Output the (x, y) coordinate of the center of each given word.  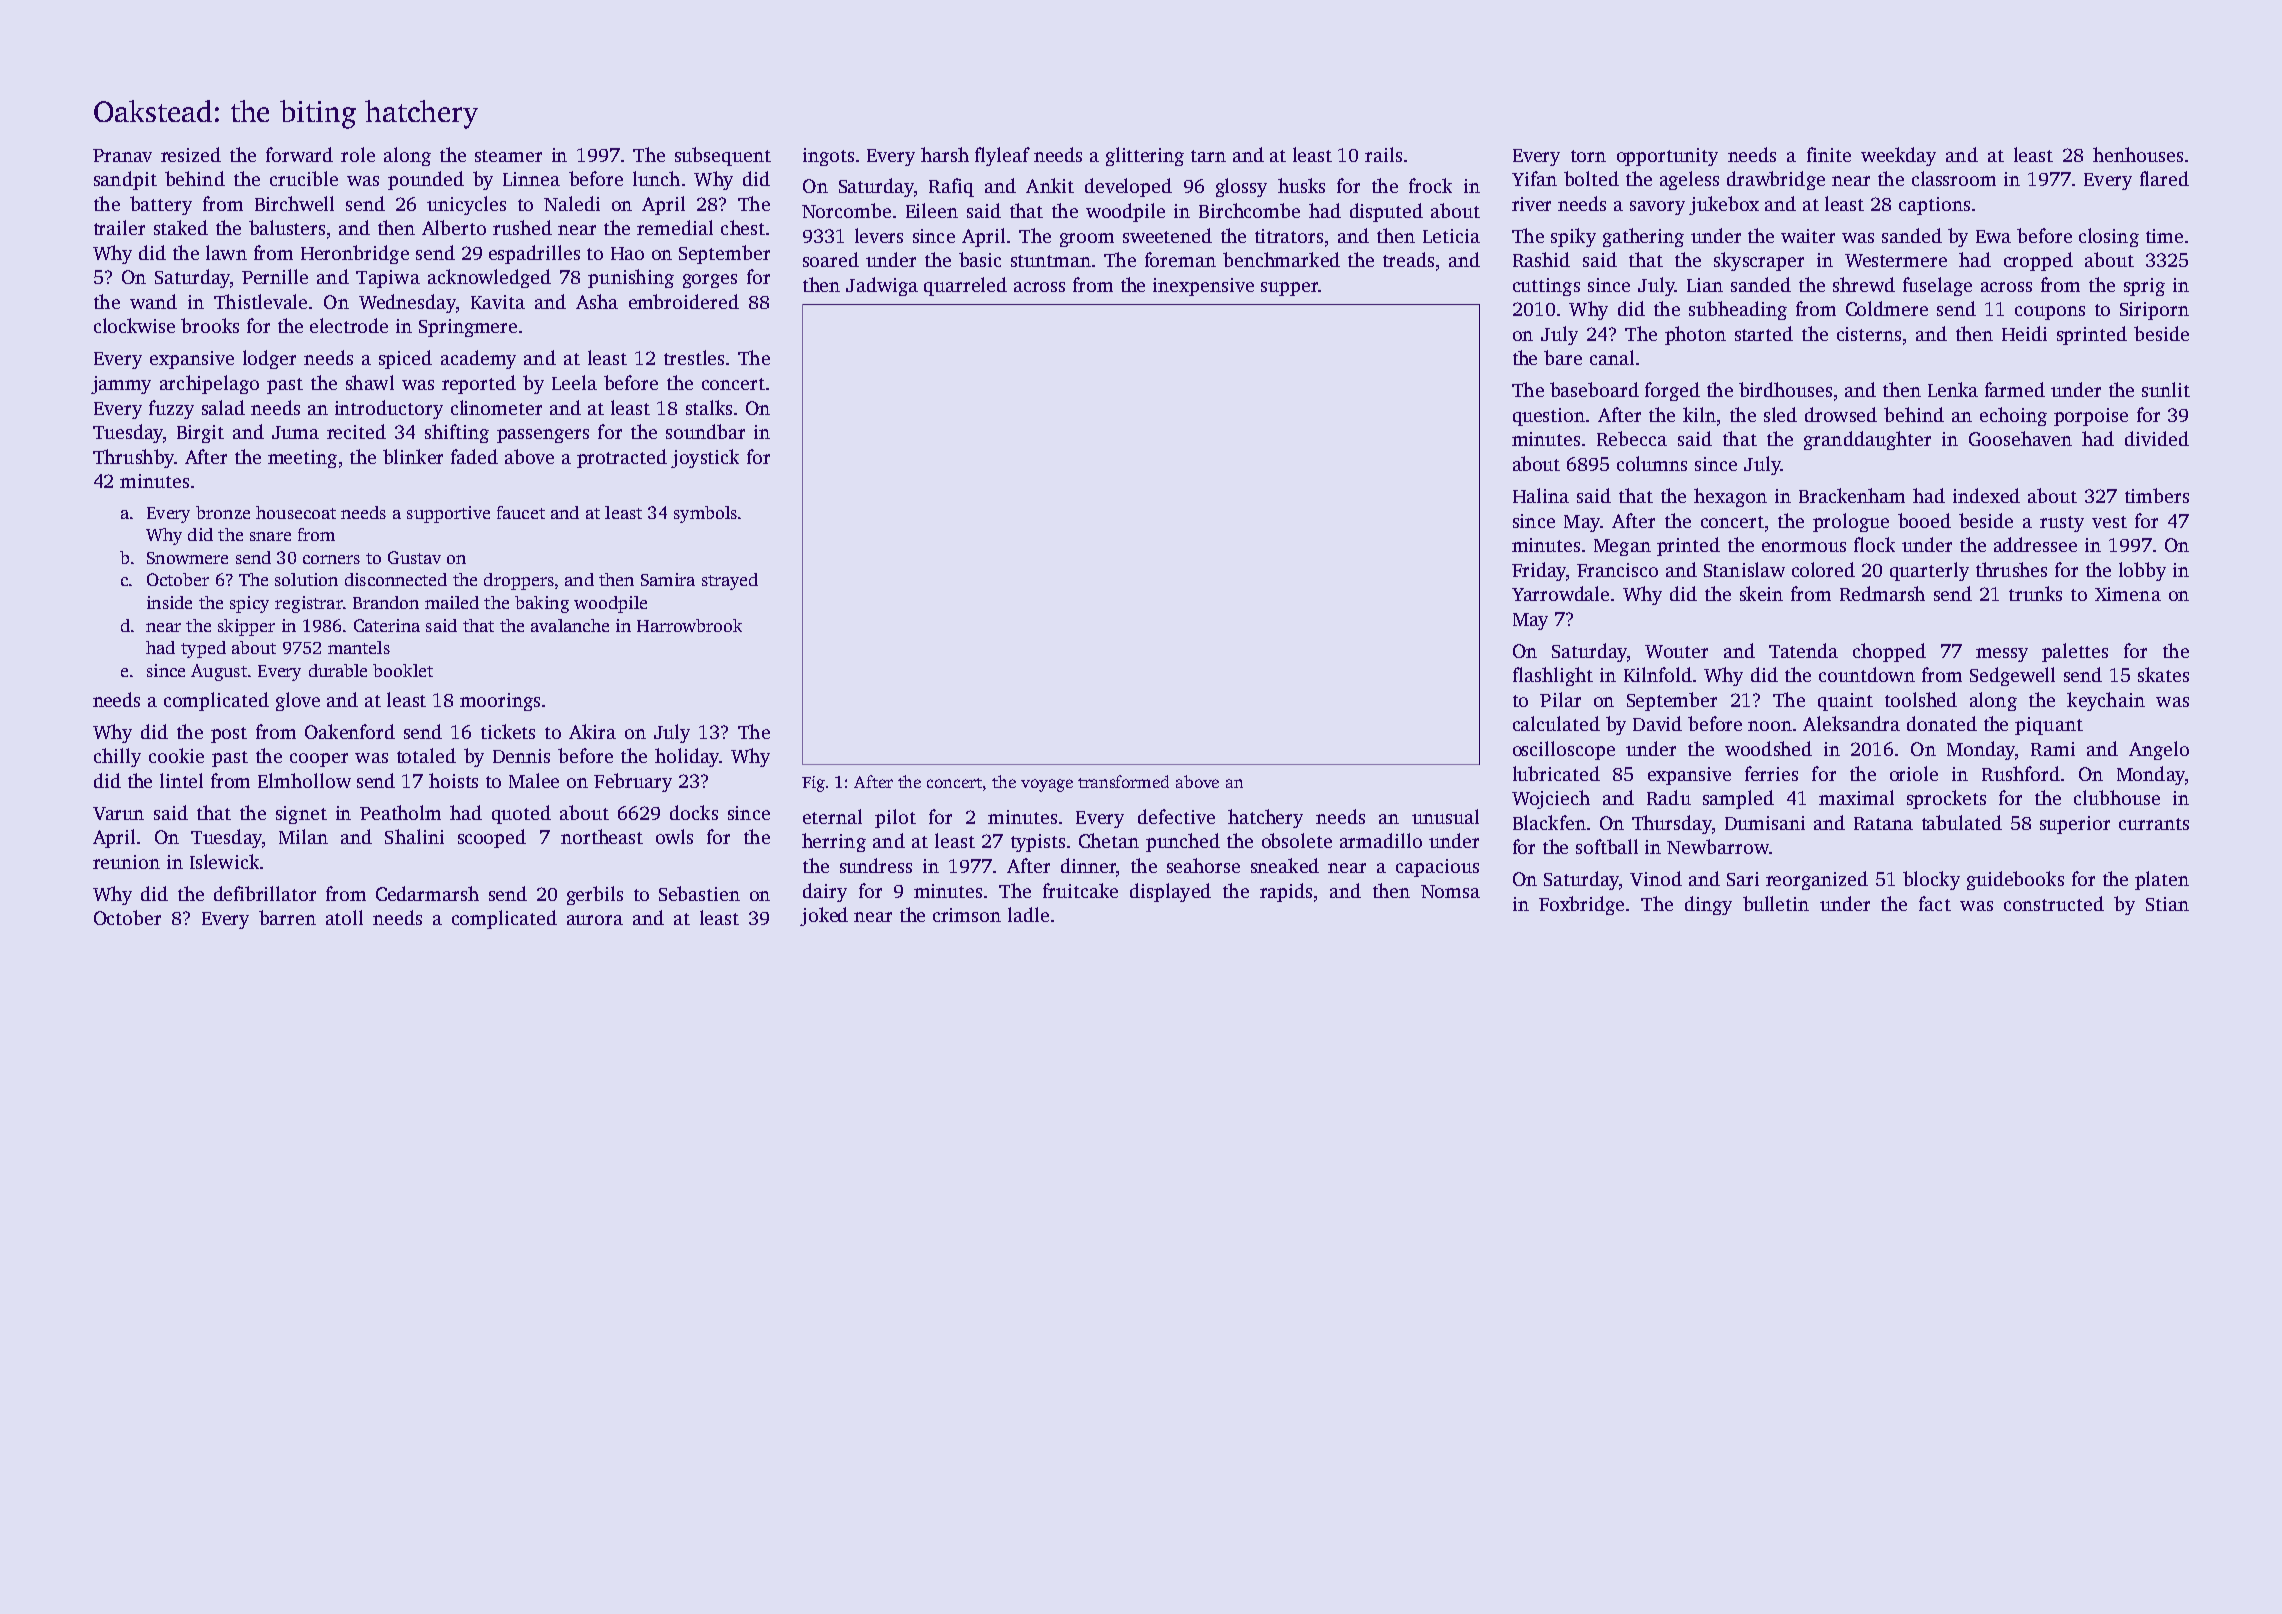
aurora (595, 920)
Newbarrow (1718, 846)
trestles (694, 357)
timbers (2157, 495)
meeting (302, 459)
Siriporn (2154, 311)
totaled (426, 755)
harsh (945, 154)
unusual (1445, 816)
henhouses (2138, 154)
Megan (1622, 547)
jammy (121, 385)
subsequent (723, 156)
